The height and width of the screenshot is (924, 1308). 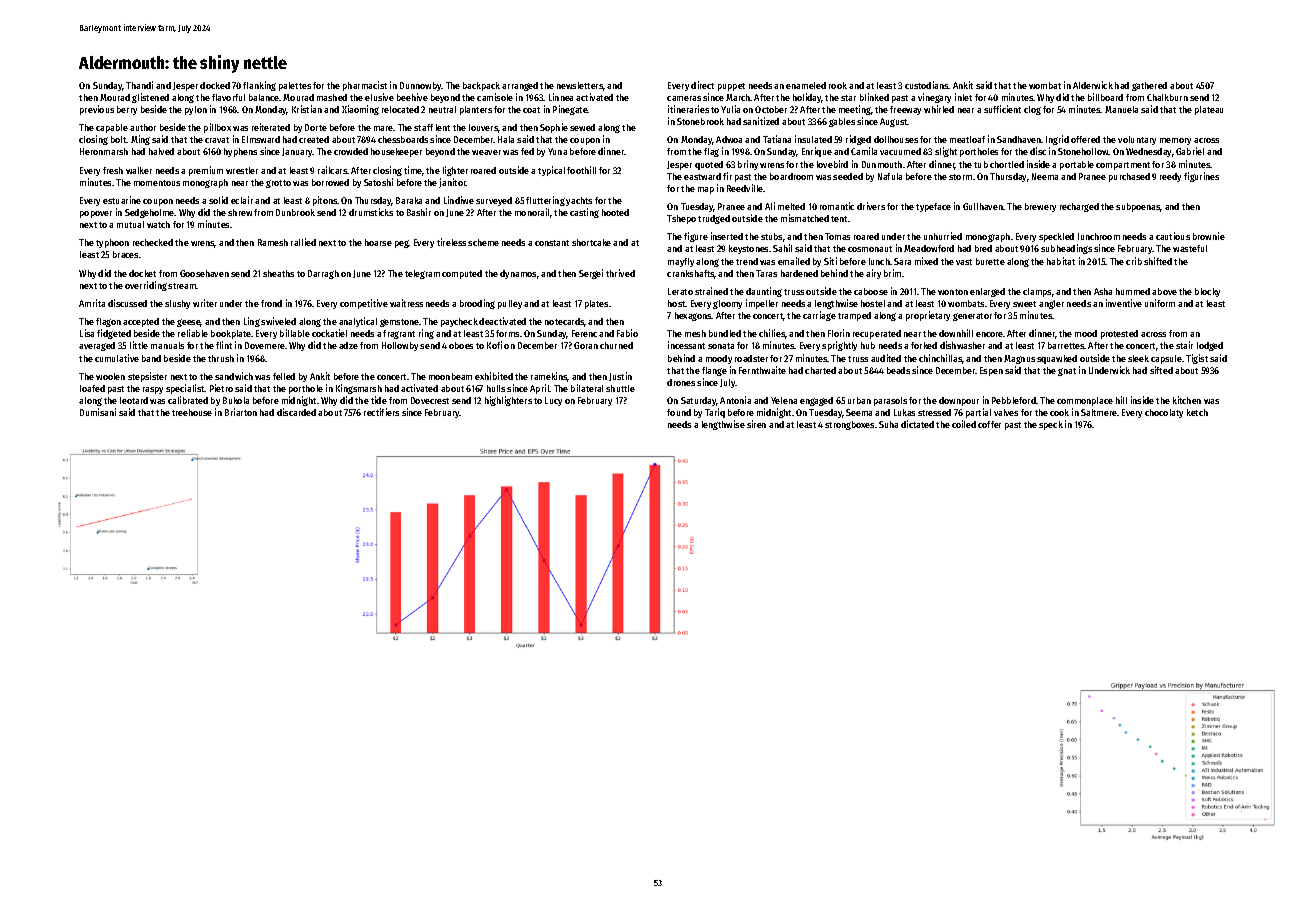 I want to click on pharmacist, so click(x=365, y=86).
